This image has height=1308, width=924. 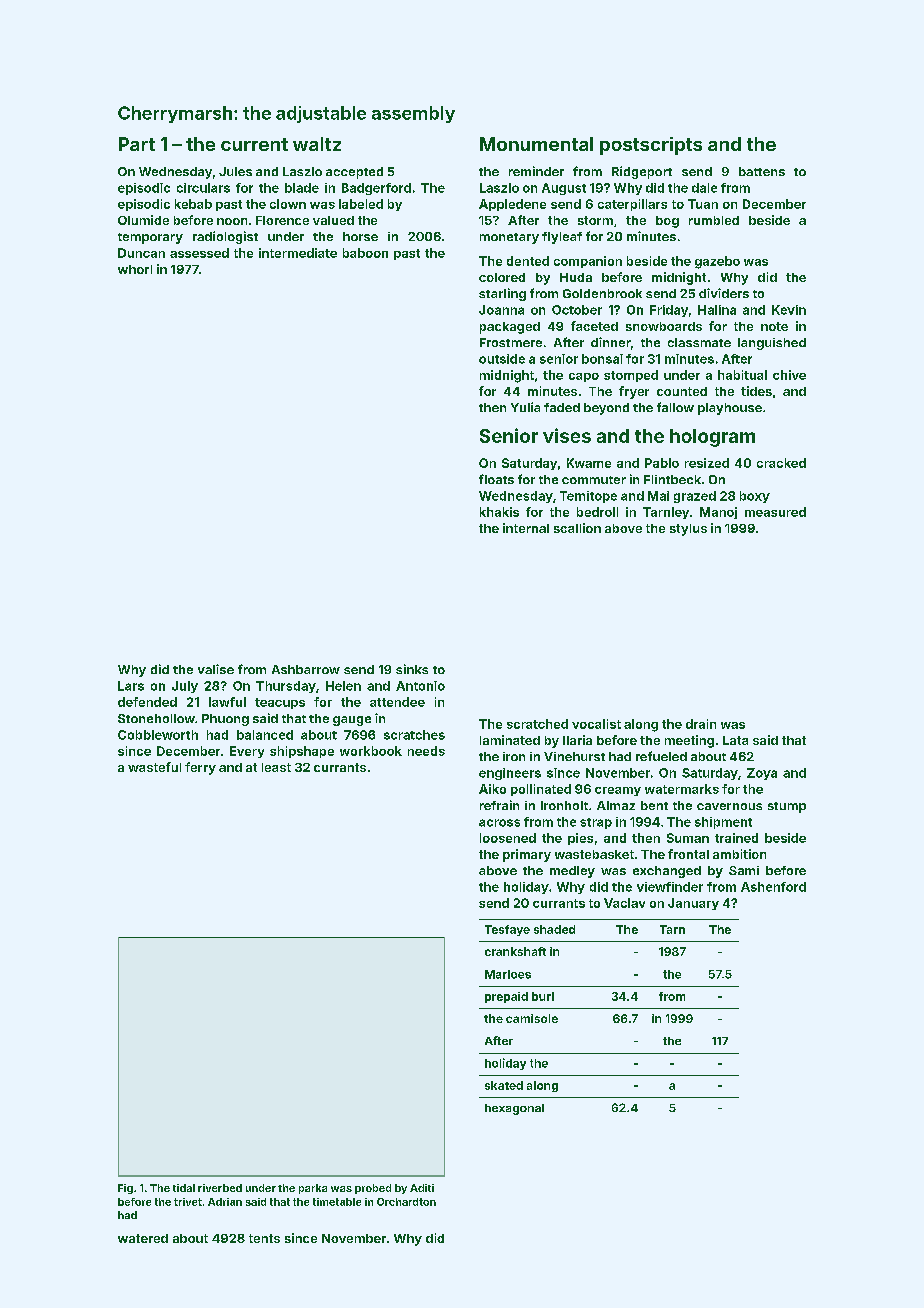 What do you see at coordinates (762, 171) in the image?
I see `battens` at bounding box center [762, 171].
